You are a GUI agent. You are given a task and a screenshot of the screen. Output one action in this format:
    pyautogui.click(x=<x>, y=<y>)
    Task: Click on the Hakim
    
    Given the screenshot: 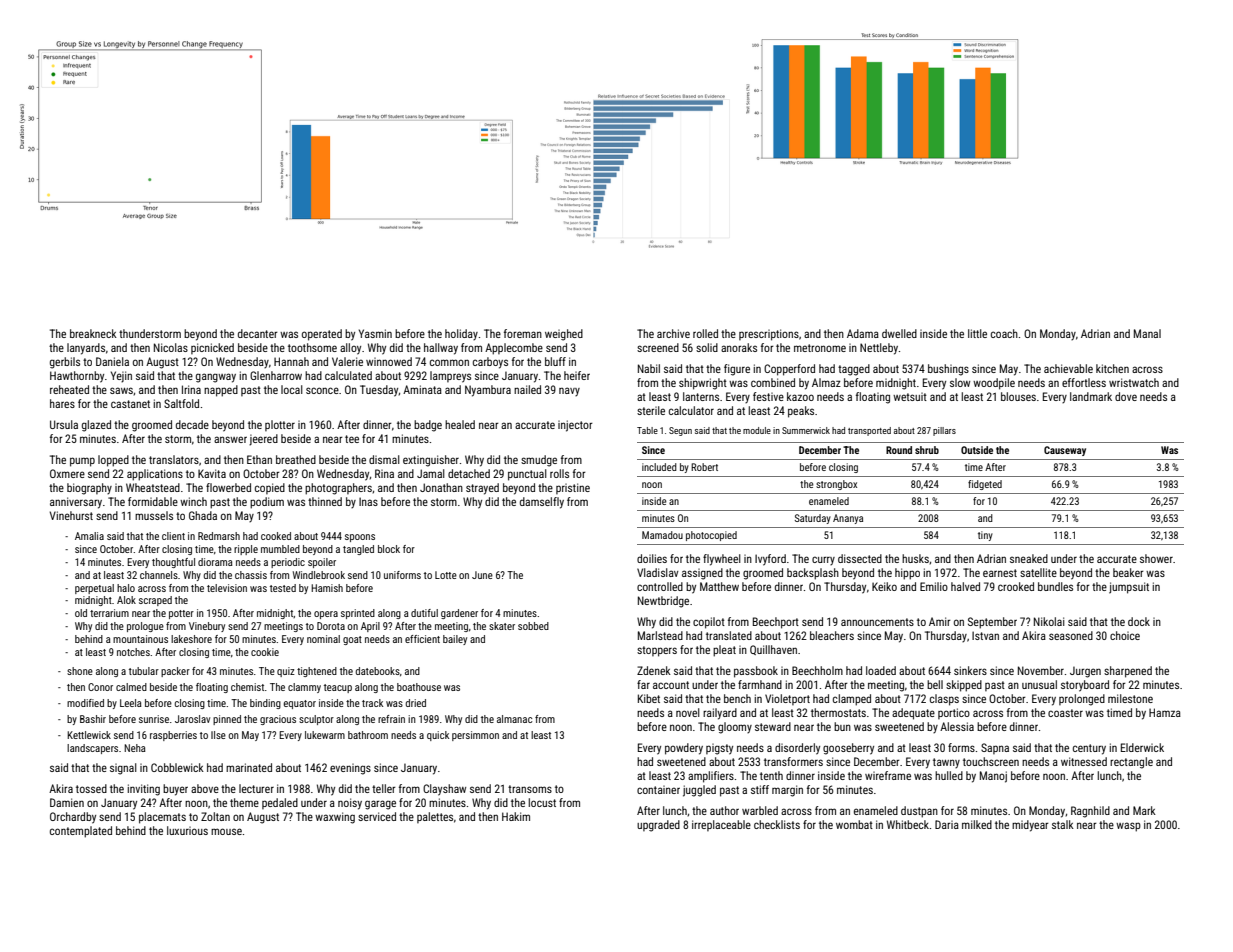 What is the action you would take?
    pyautogui.click(x=516, y=816)
